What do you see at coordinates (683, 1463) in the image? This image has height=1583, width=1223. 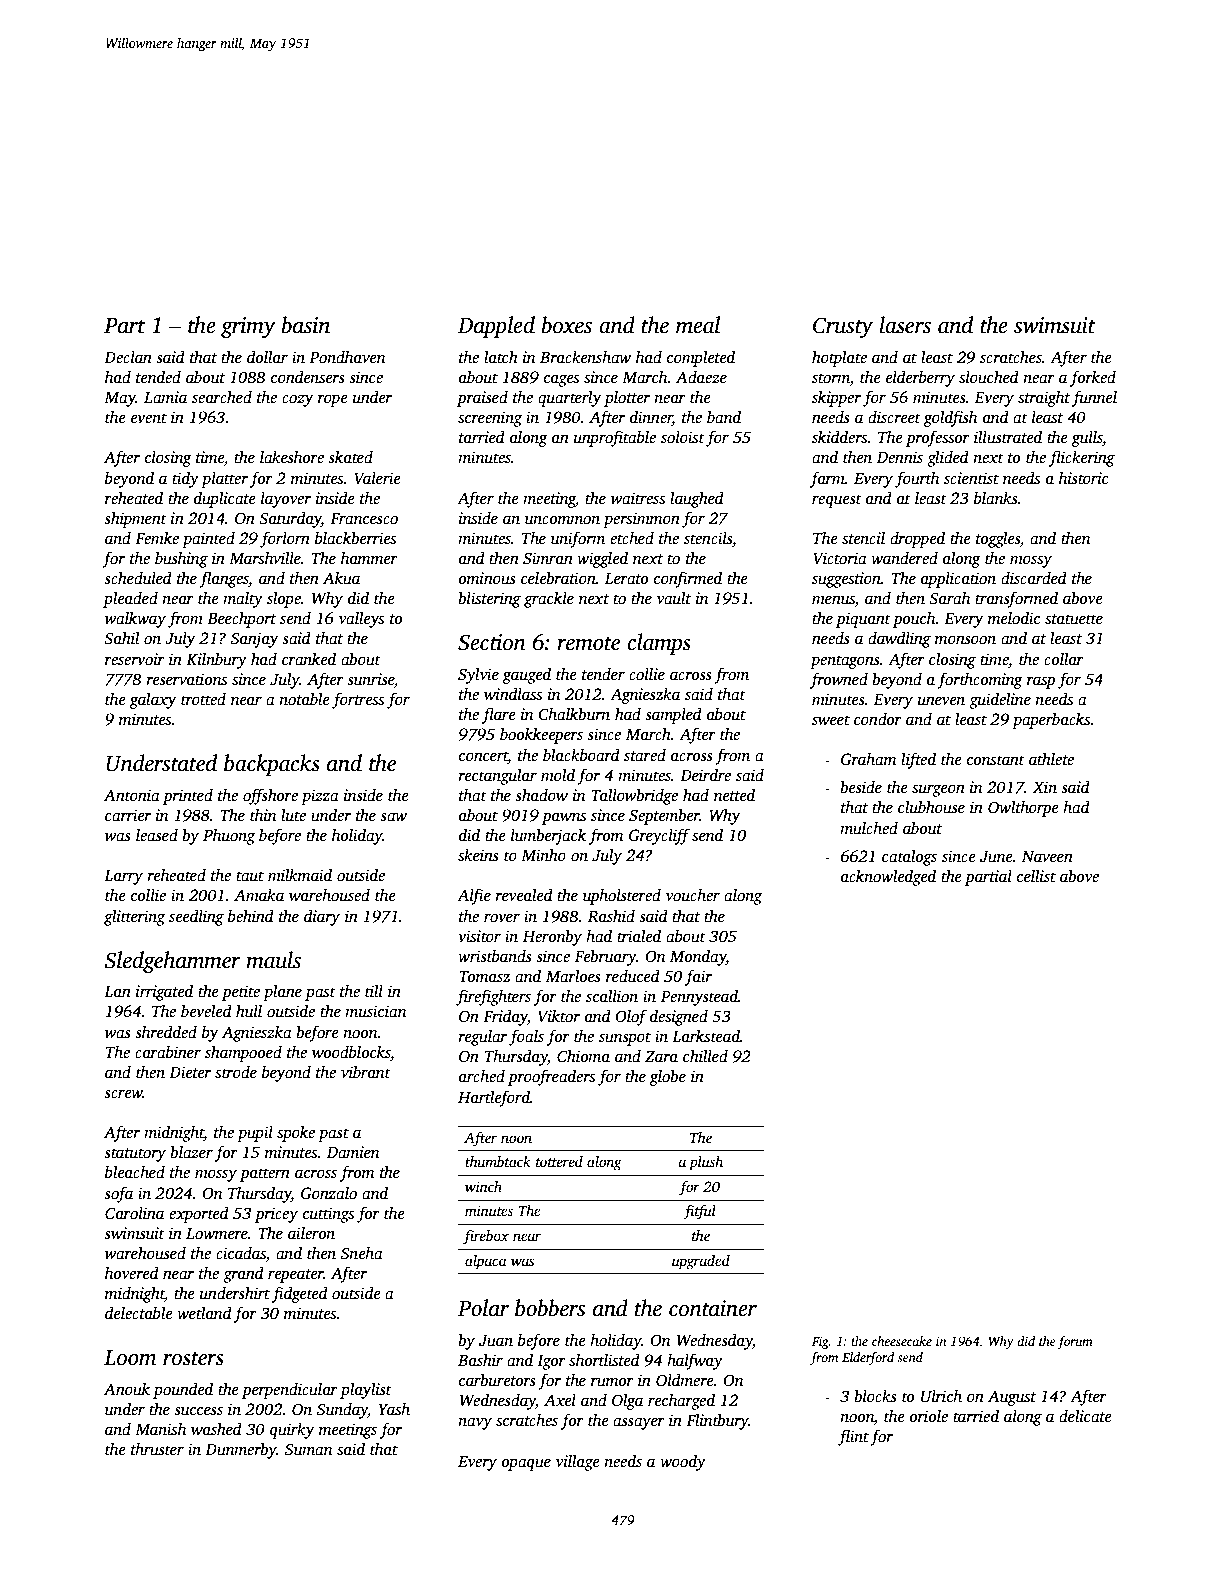 I see `woody` at bounding box center [683, 1463].
